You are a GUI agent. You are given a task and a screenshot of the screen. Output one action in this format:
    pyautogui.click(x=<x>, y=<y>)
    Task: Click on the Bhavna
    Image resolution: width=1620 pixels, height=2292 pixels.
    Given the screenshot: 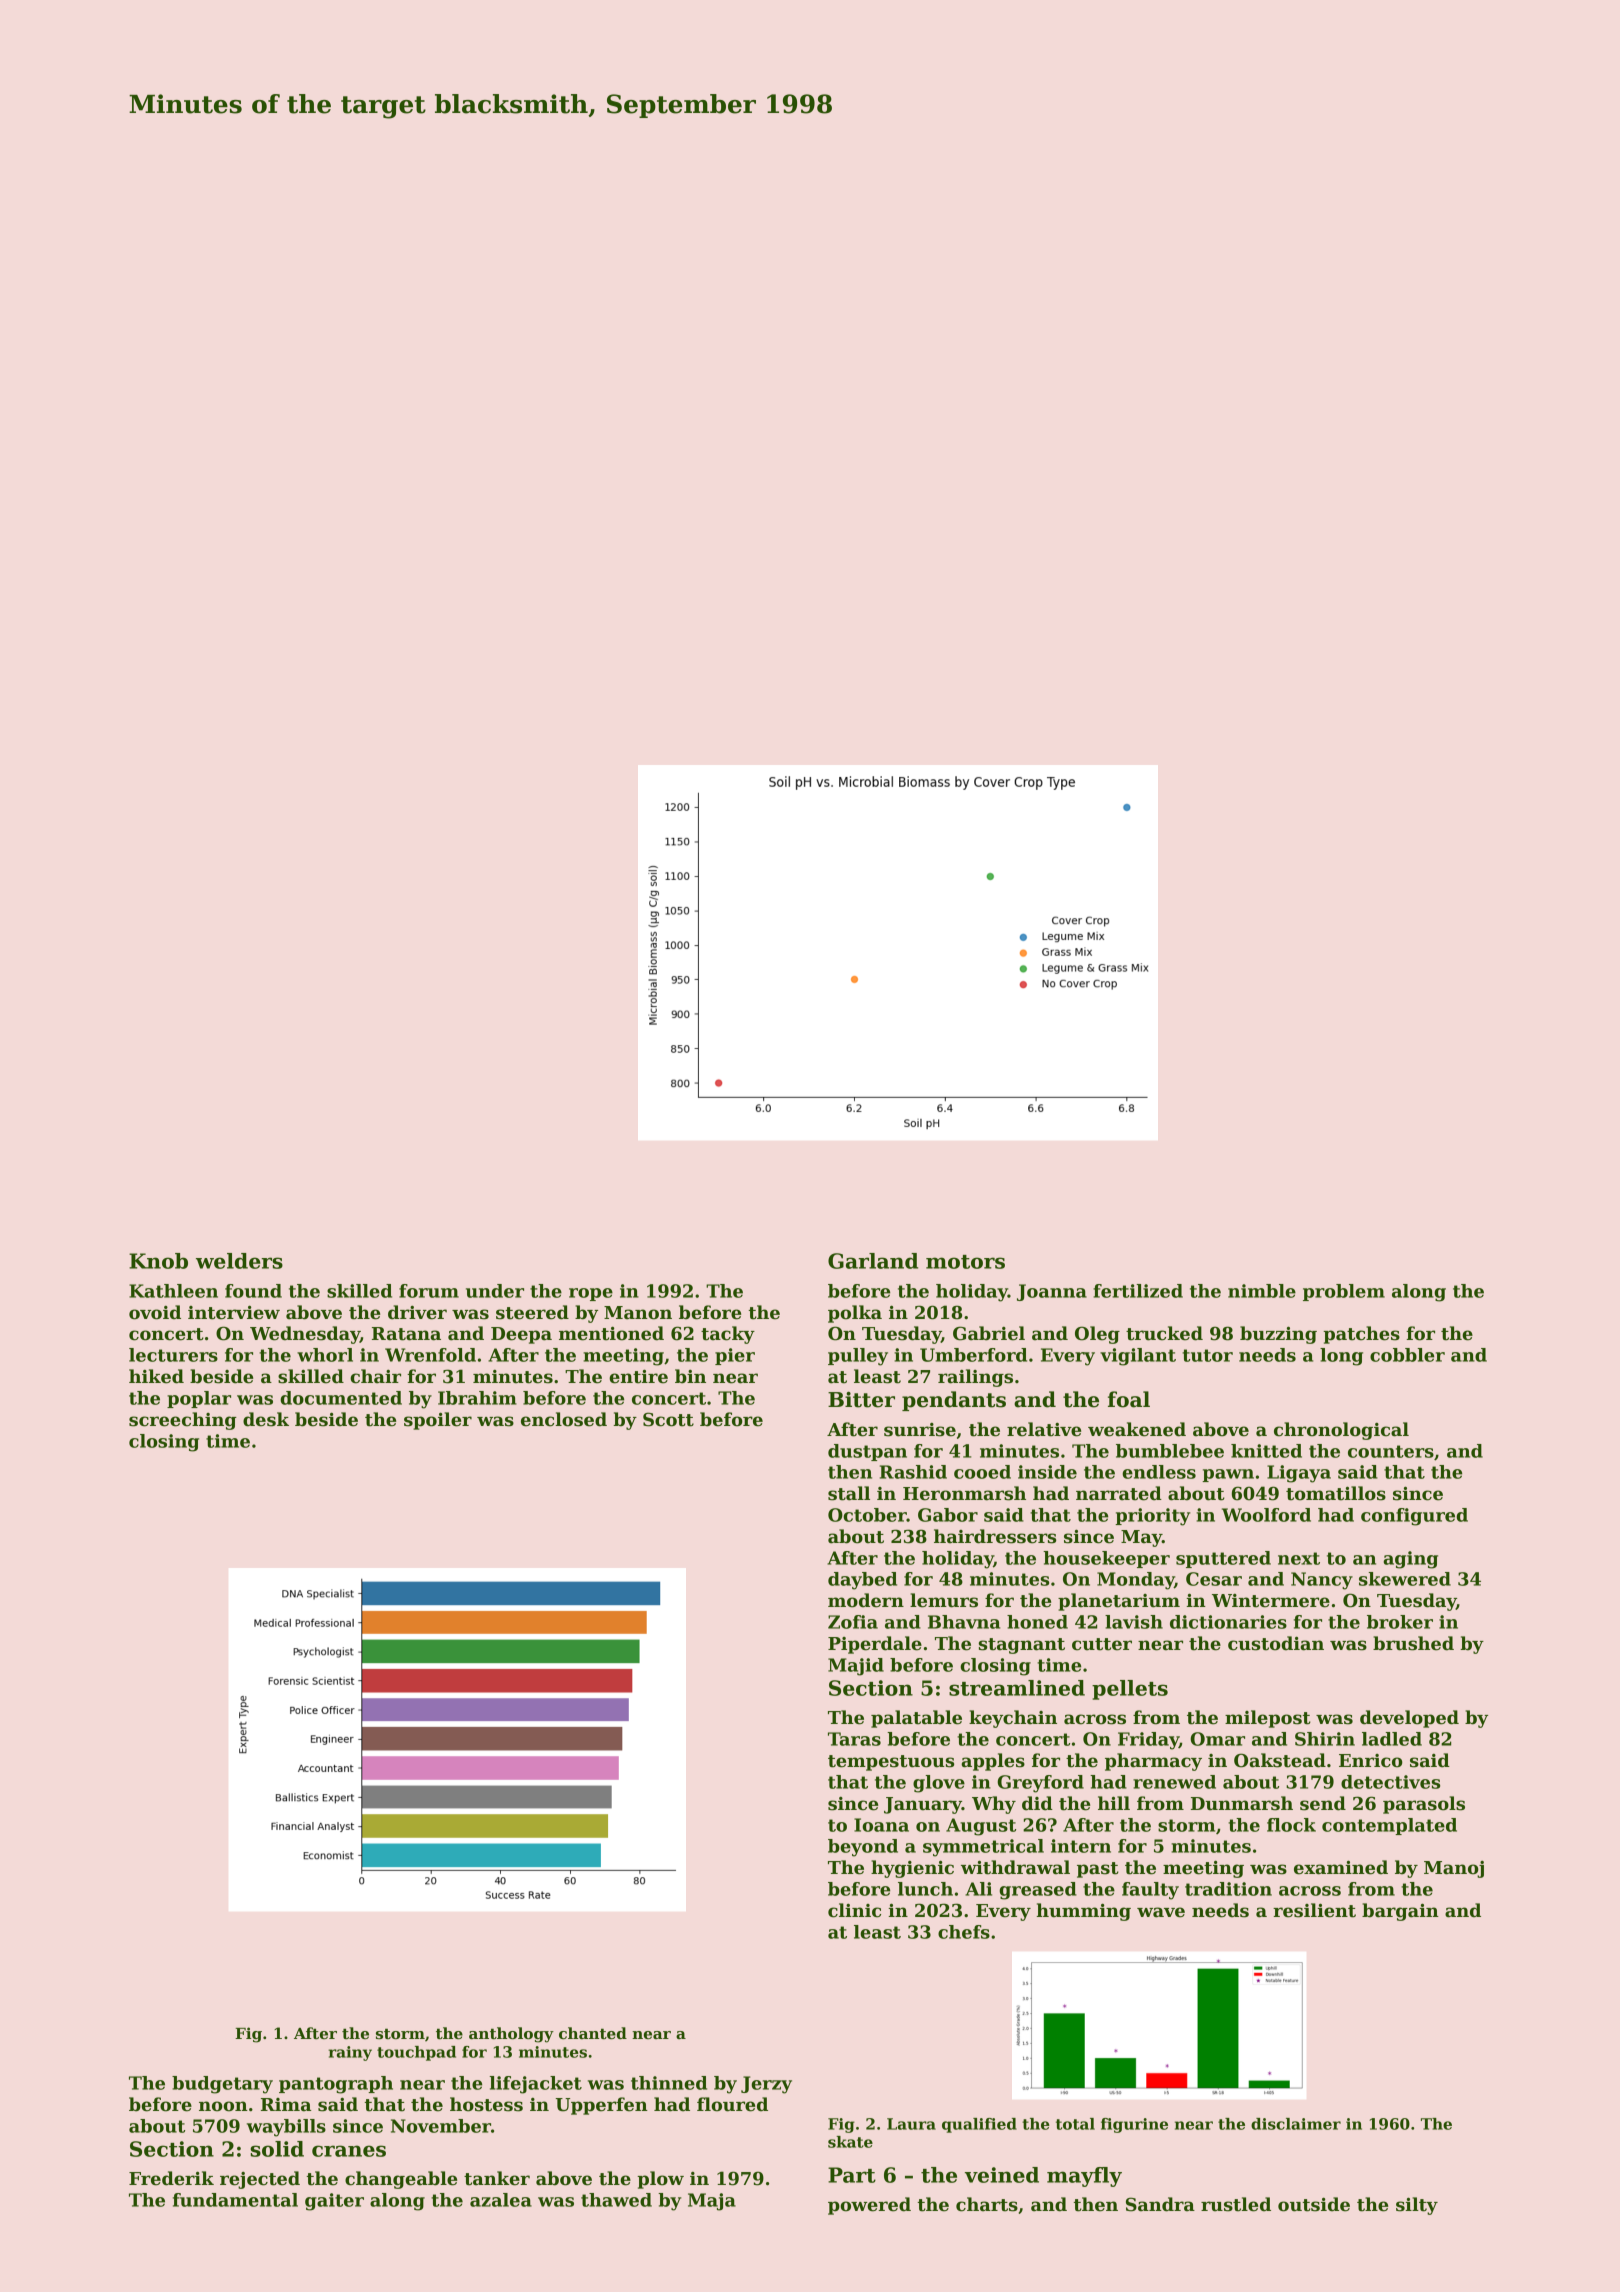 What is the action you would take?
    pyautogui.click(x=964, y=1622)
